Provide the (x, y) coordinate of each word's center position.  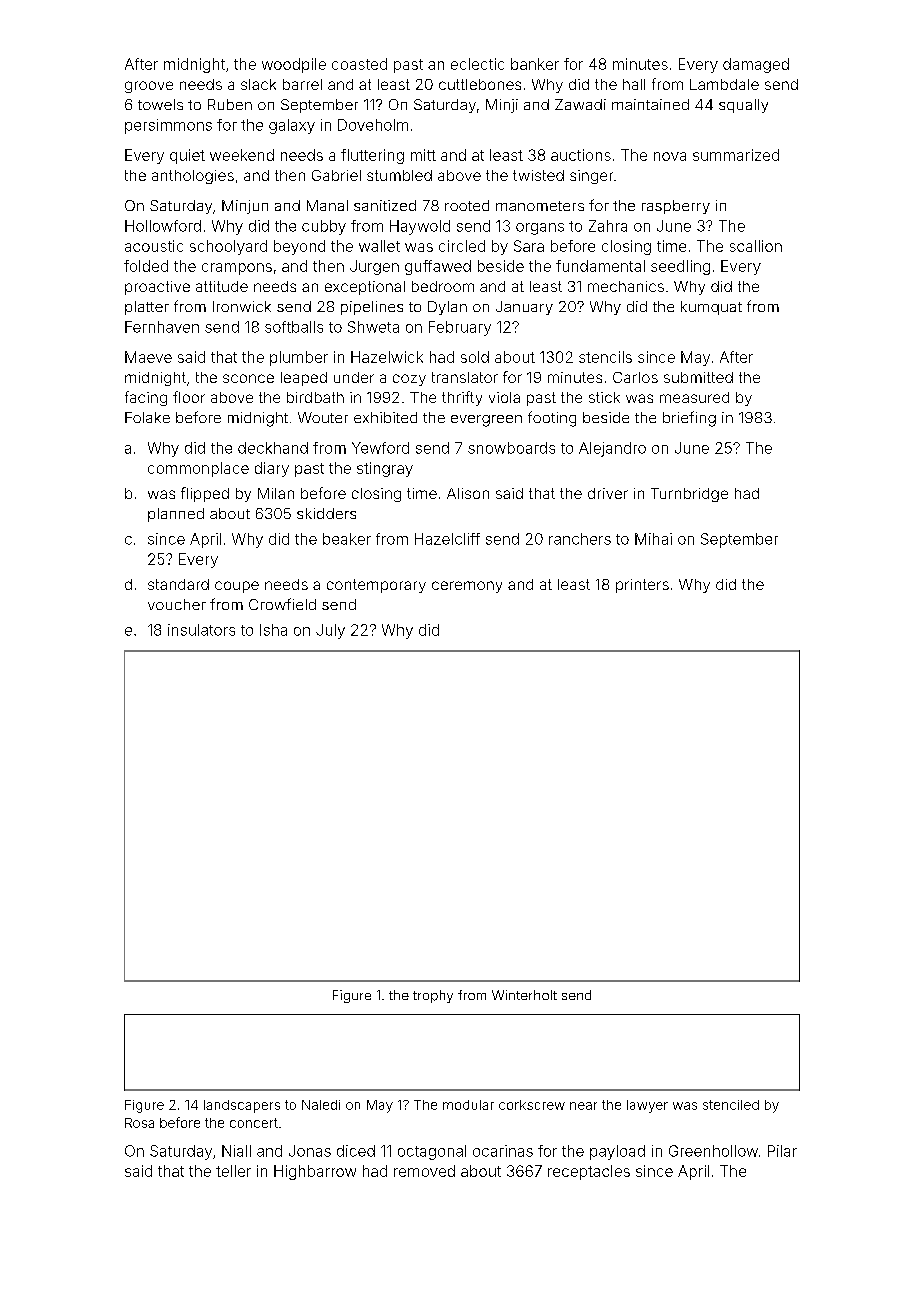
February (460, 328)
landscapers (242, 1106)
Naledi (321, 1105)
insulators (201, 630)
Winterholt (524, 995)
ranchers (580, 539)
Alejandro (612, 449)
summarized (736, 155)
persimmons (168, 126)
